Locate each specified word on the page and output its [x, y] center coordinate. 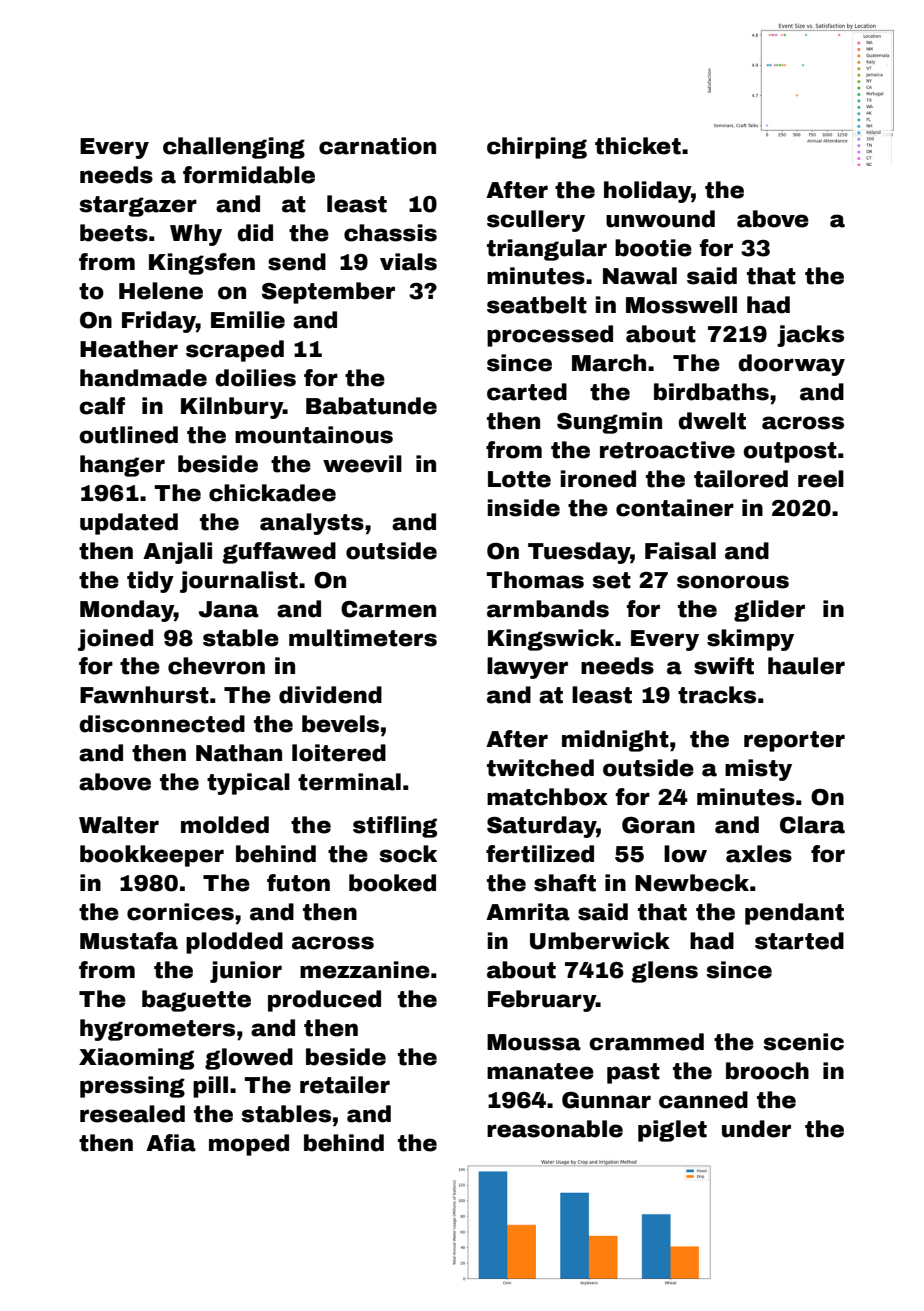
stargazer [138, 206]
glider [769, 611]
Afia [171, 1143]
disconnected [162, 724]
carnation [377, 146]
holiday [647, 192]
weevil [362, 464]
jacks [810, 336]
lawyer [527, 668]
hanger [122, 466]
